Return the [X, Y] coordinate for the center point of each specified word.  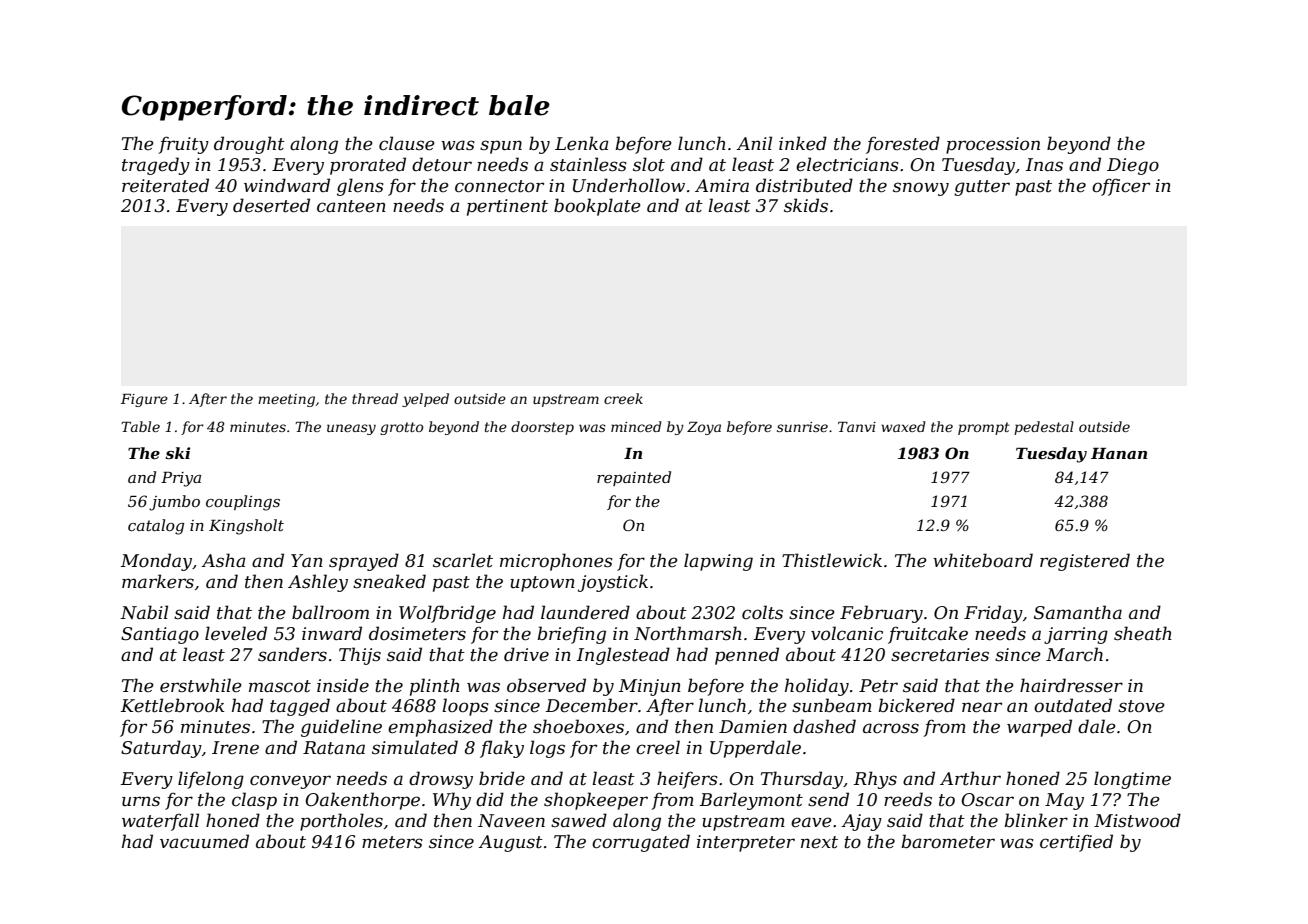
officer [1121, 187]
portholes [341, 822]
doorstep [542, 428]
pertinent [507, 207]
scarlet [463, 560]
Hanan [1119, 453]
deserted [271, 205]
